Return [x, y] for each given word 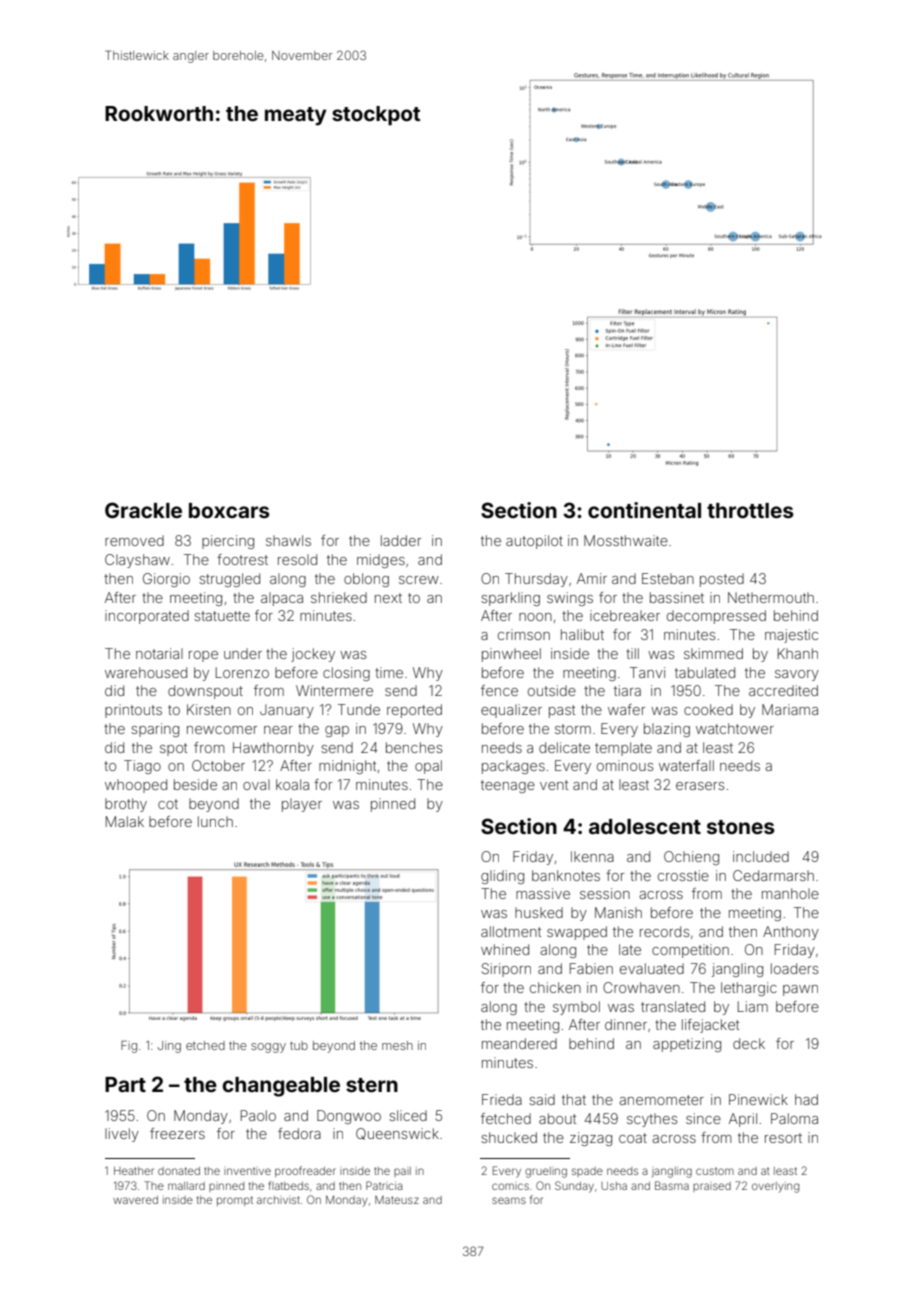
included [761, 856]
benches [414, 747]
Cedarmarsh [773, 875]
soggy [268, 1048]
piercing [228, 542]
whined [505, 949]
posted [722, 580]
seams [509, 1200]
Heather [134, 1171]
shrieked [339, 597]
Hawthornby [273, 749]
